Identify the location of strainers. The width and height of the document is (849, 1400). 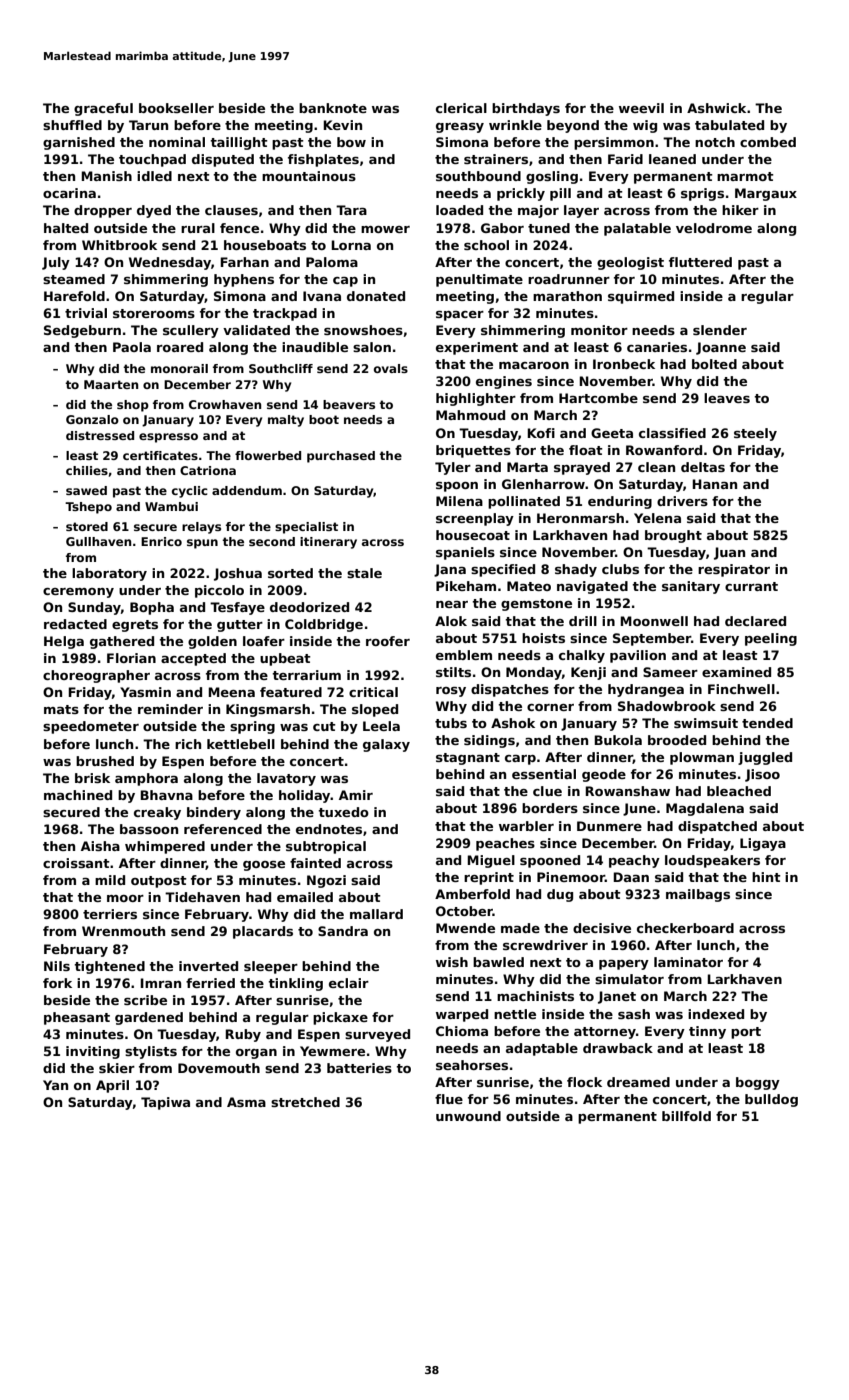
(496, 159).
